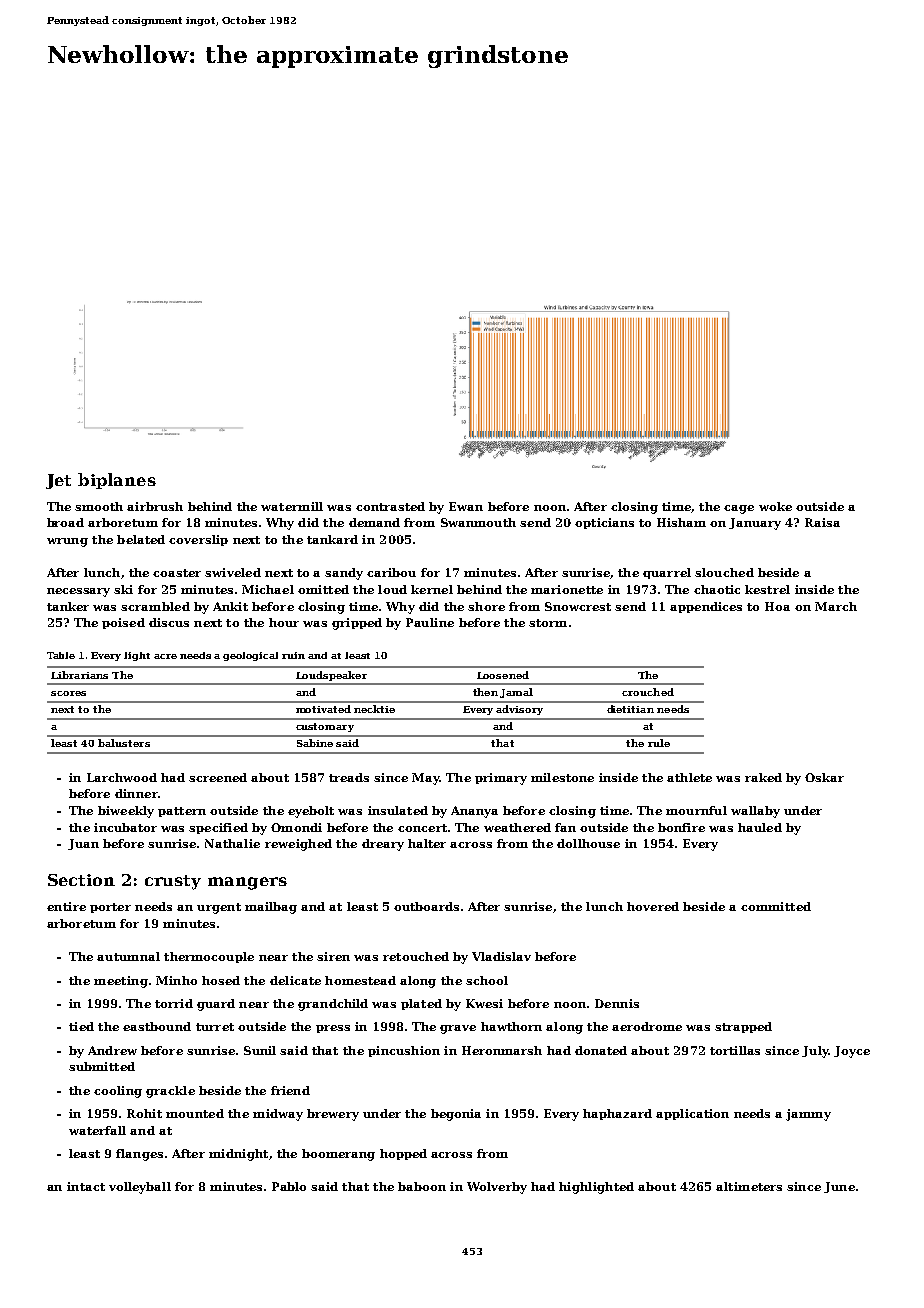 The image size is (924, 1308). I want to click on Hisham, so click(681, 522).
